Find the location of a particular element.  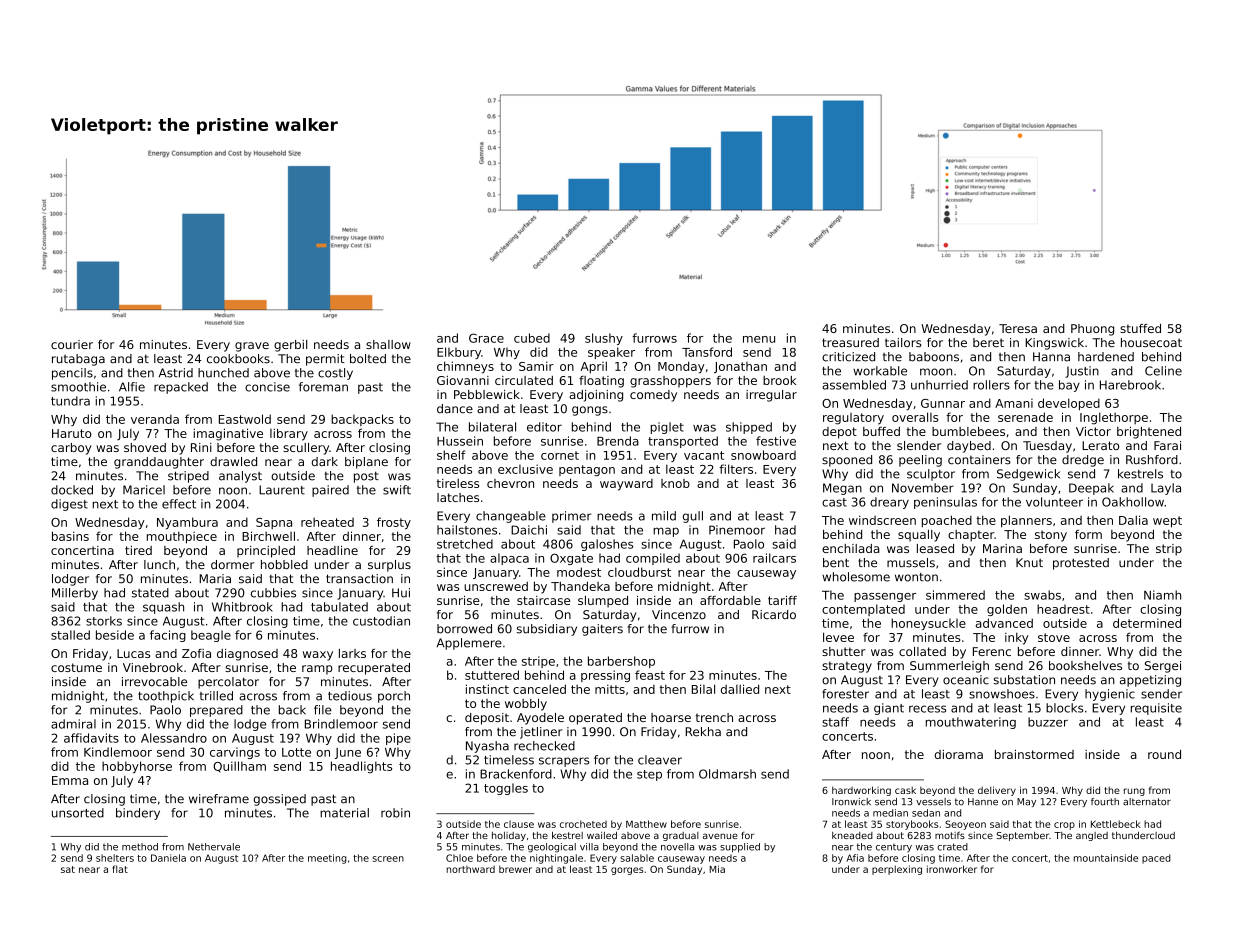

moon is located at coordinates (936, 372).
